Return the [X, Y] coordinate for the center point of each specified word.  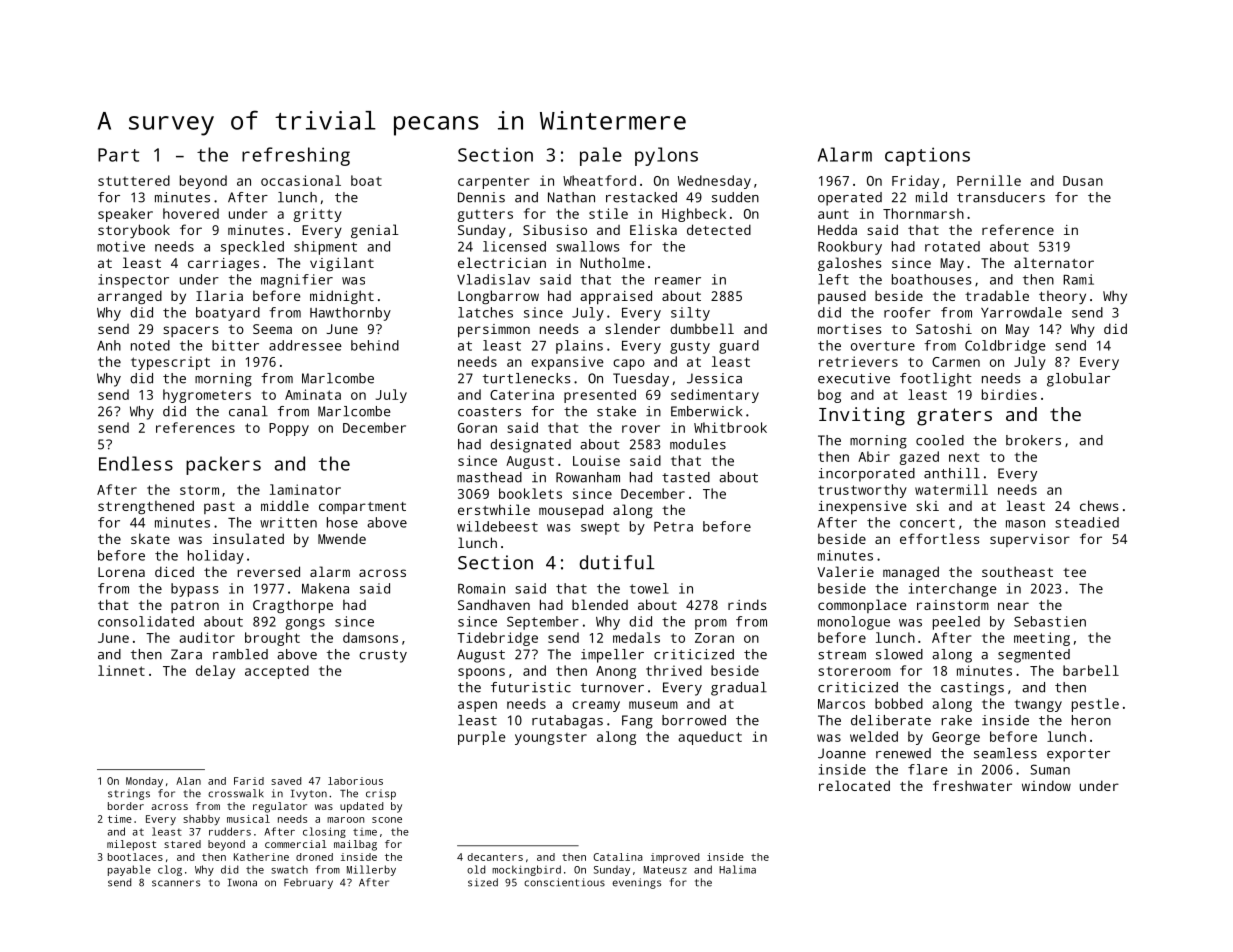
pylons [666, 156]
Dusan [1083, 181]
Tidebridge [497, 639]
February [308, 883]
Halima [737, 869]
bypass [195, 590]
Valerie [845, 571]
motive [121, 246]
